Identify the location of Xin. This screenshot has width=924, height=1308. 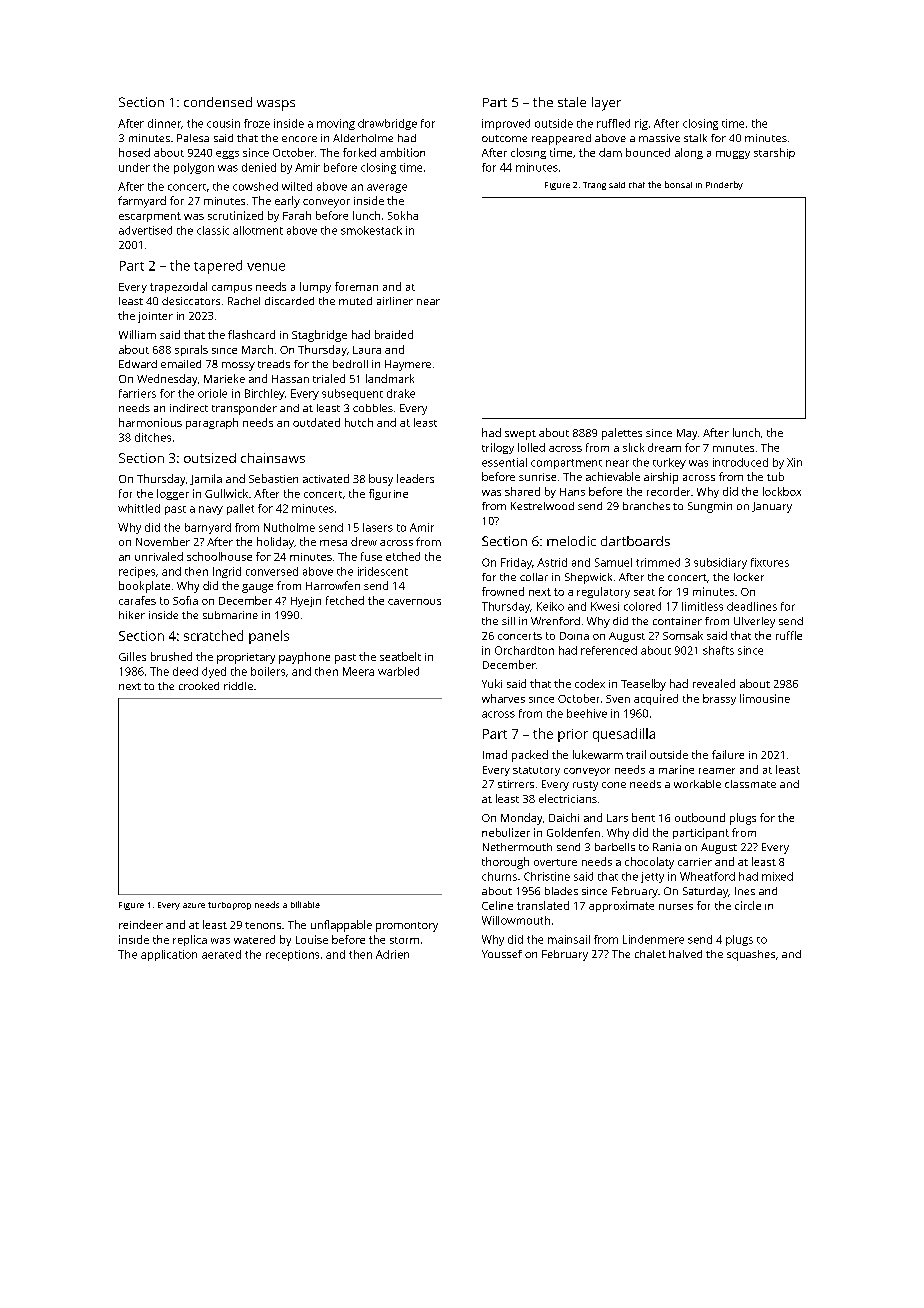
(794, 462).
